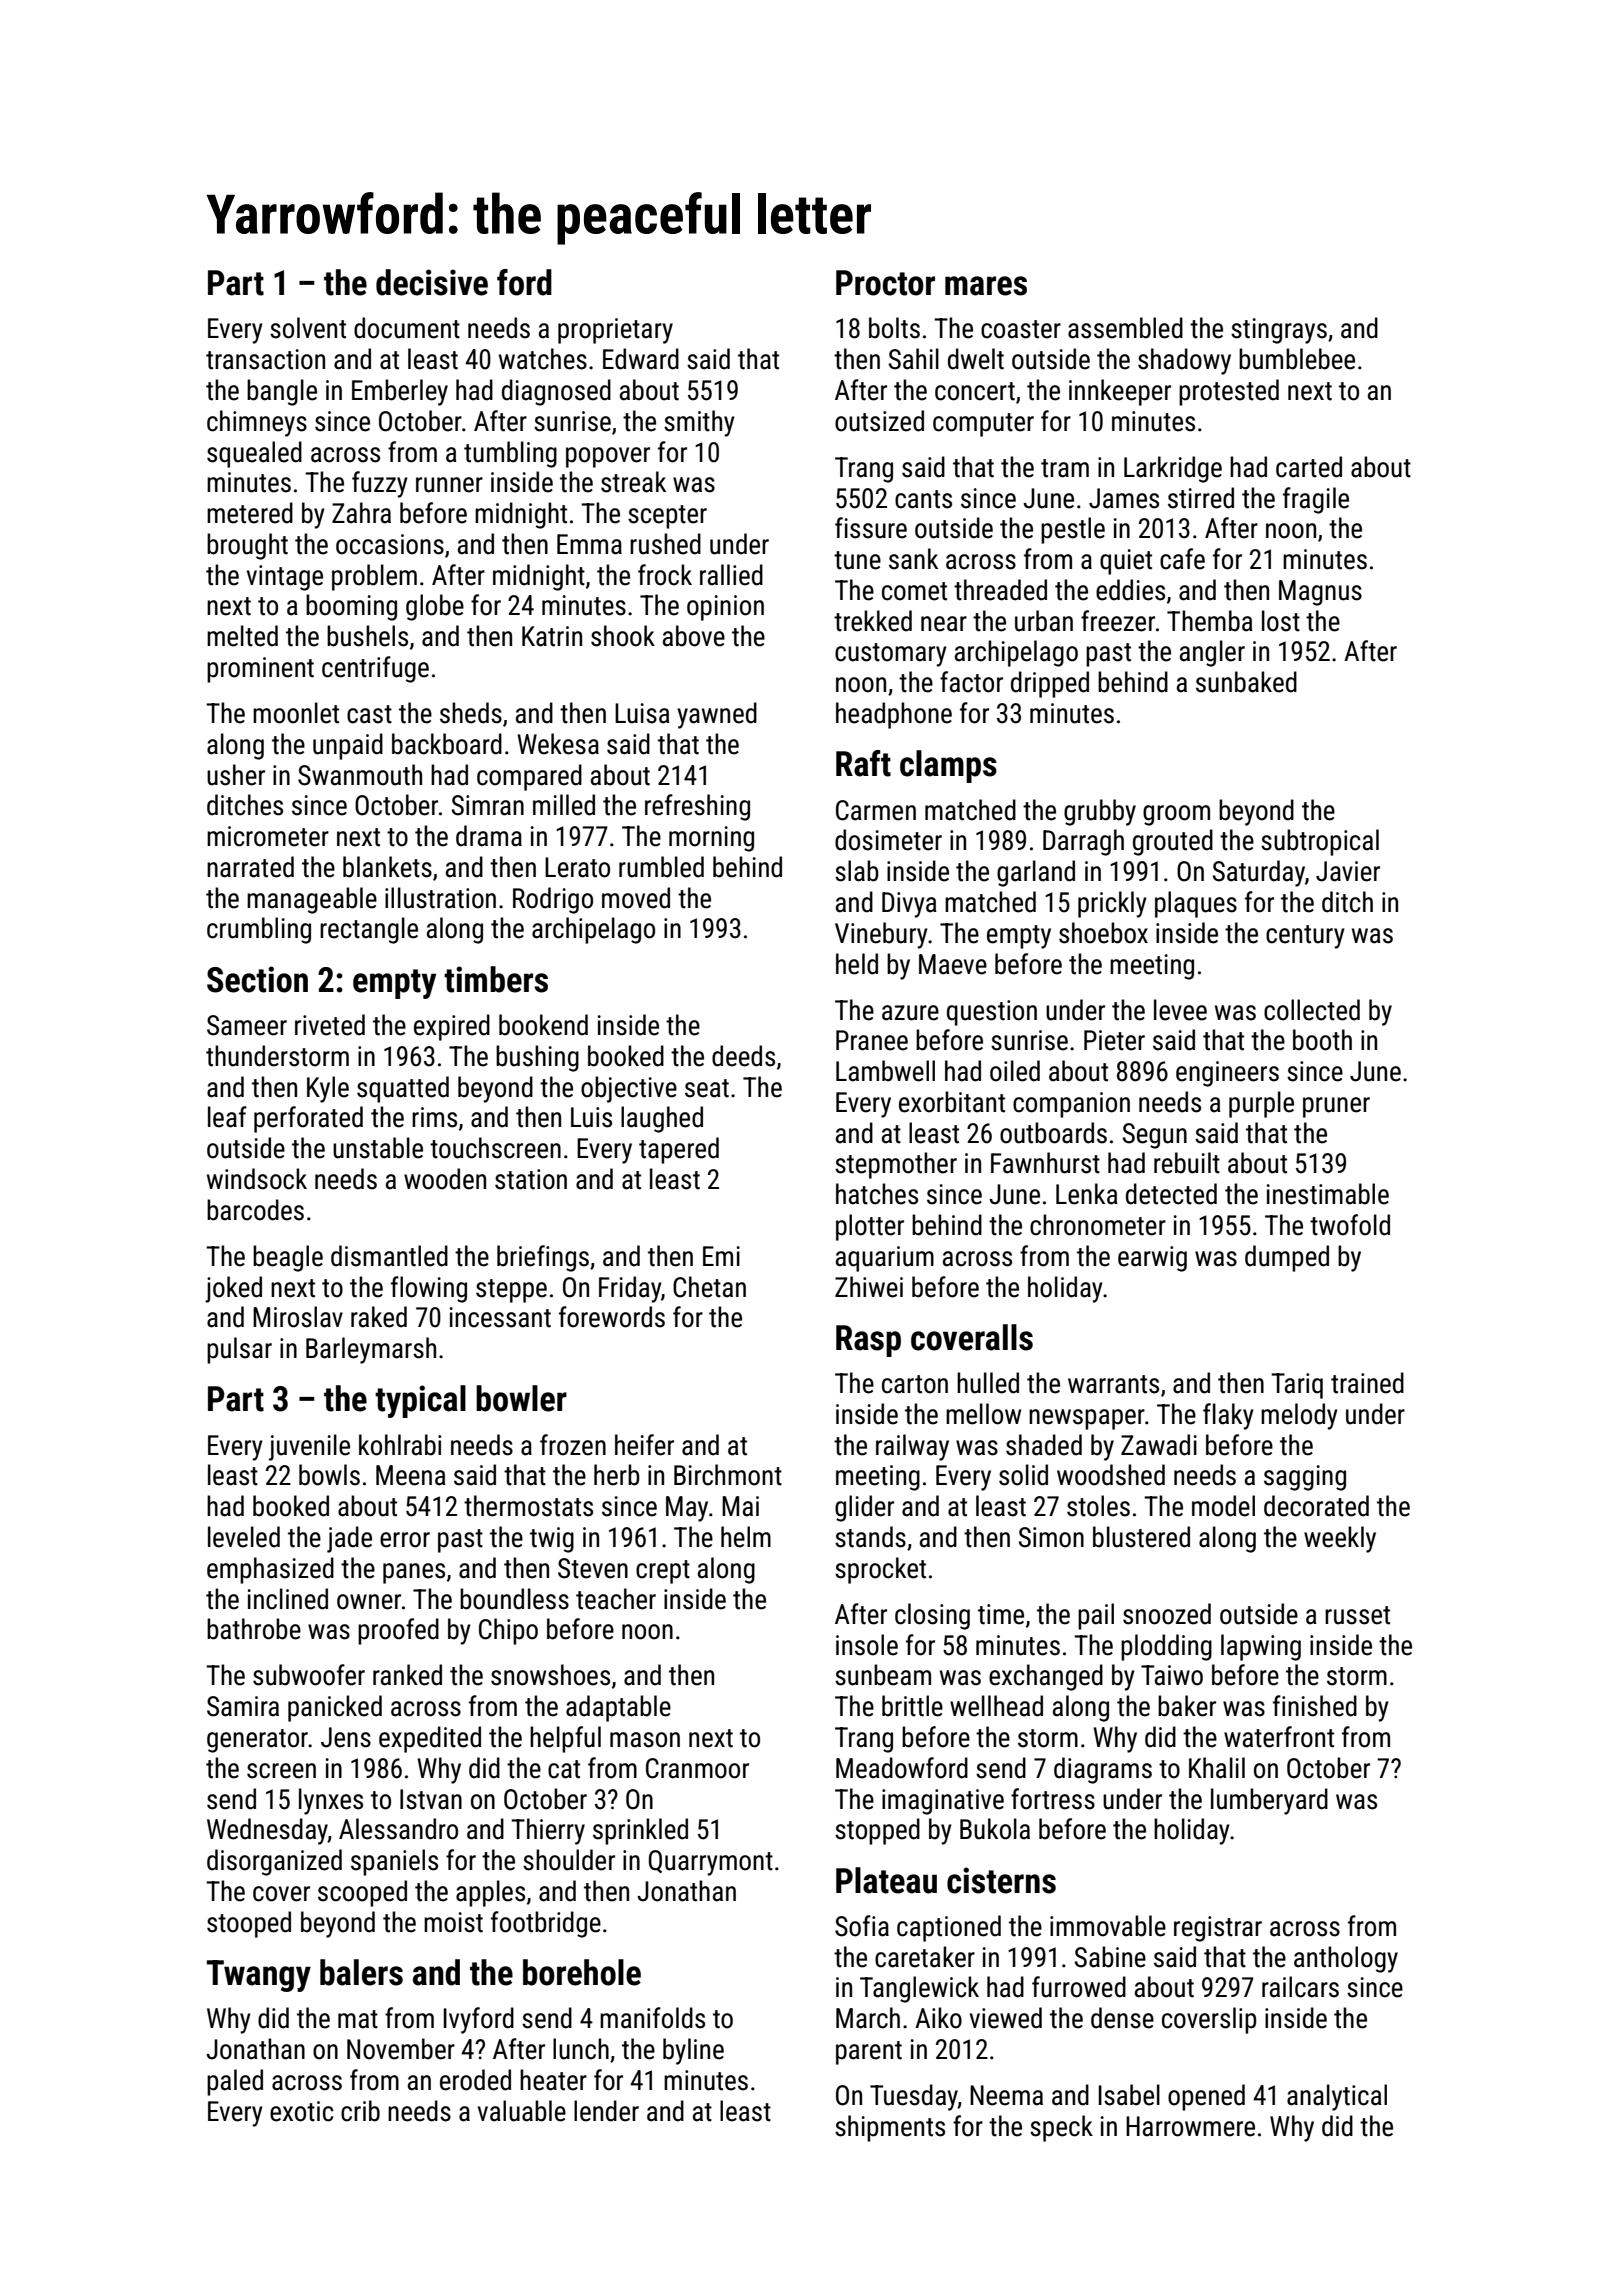  What do you see at coordinates (885, 1259) in the screenshot?
I see `aquarium` at bounding box center [885, 1259].
